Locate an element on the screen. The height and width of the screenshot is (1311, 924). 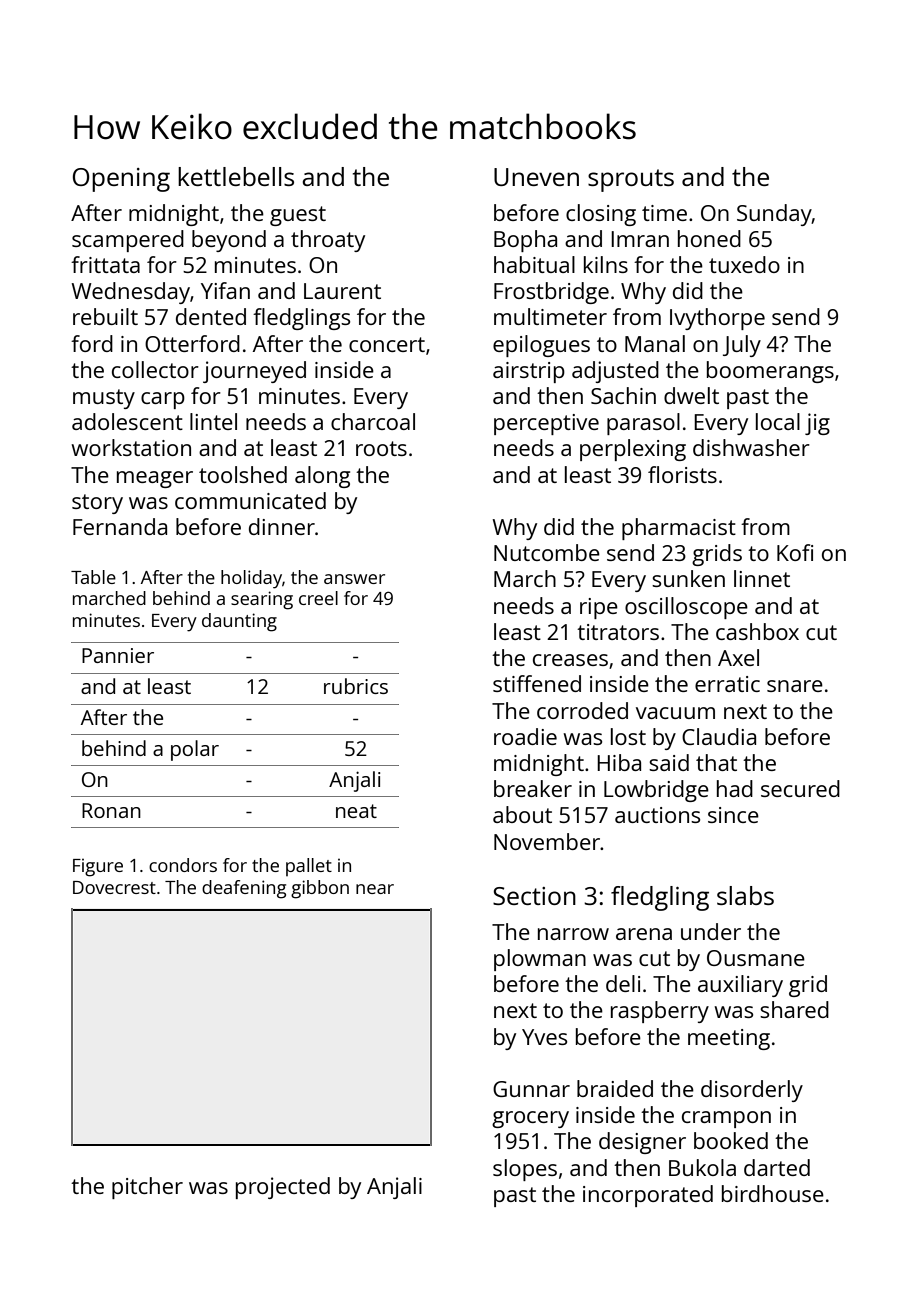
Table is located at coordinates (93, 577).
